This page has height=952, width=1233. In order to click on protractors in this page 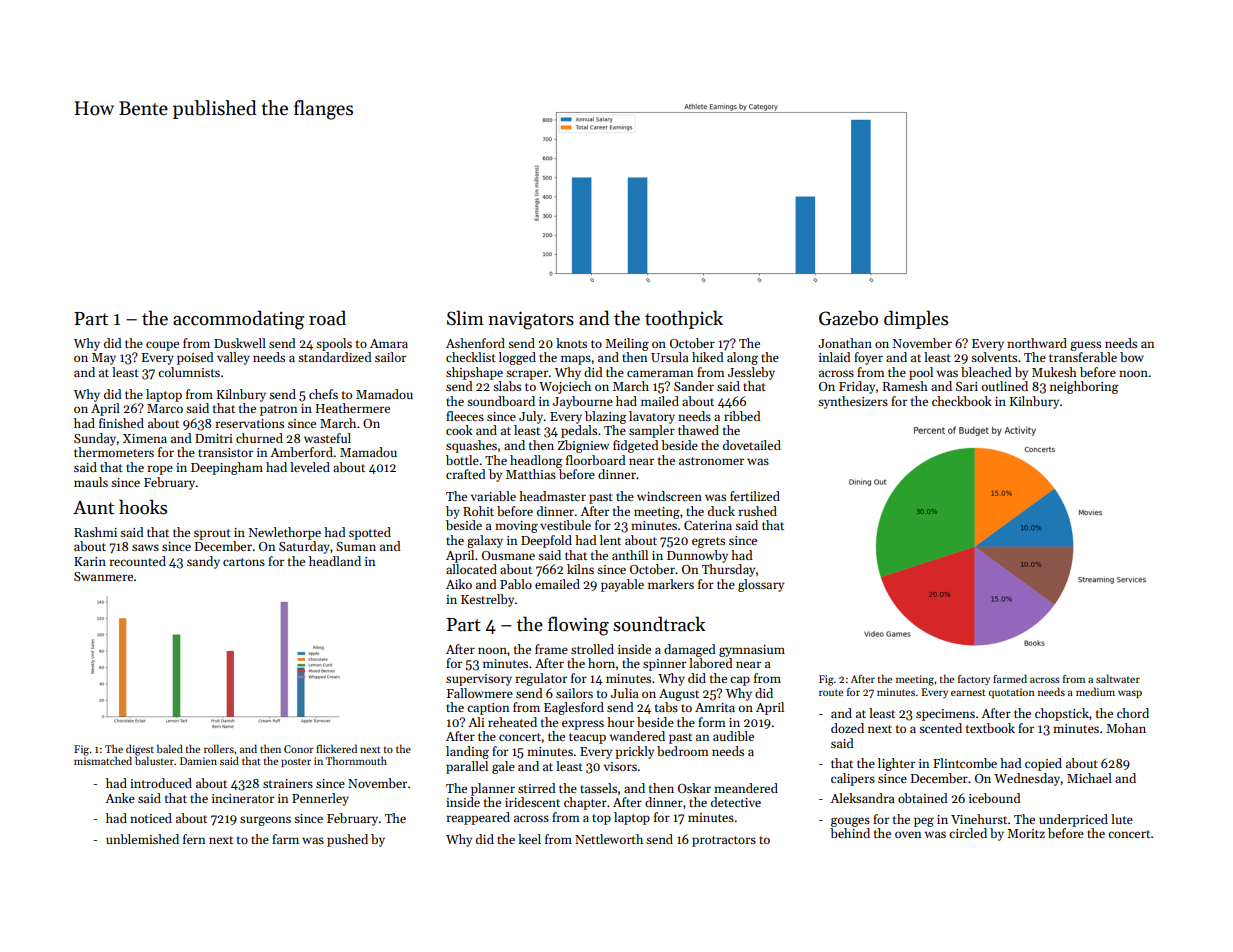, I will do `click(724, 841)`.
